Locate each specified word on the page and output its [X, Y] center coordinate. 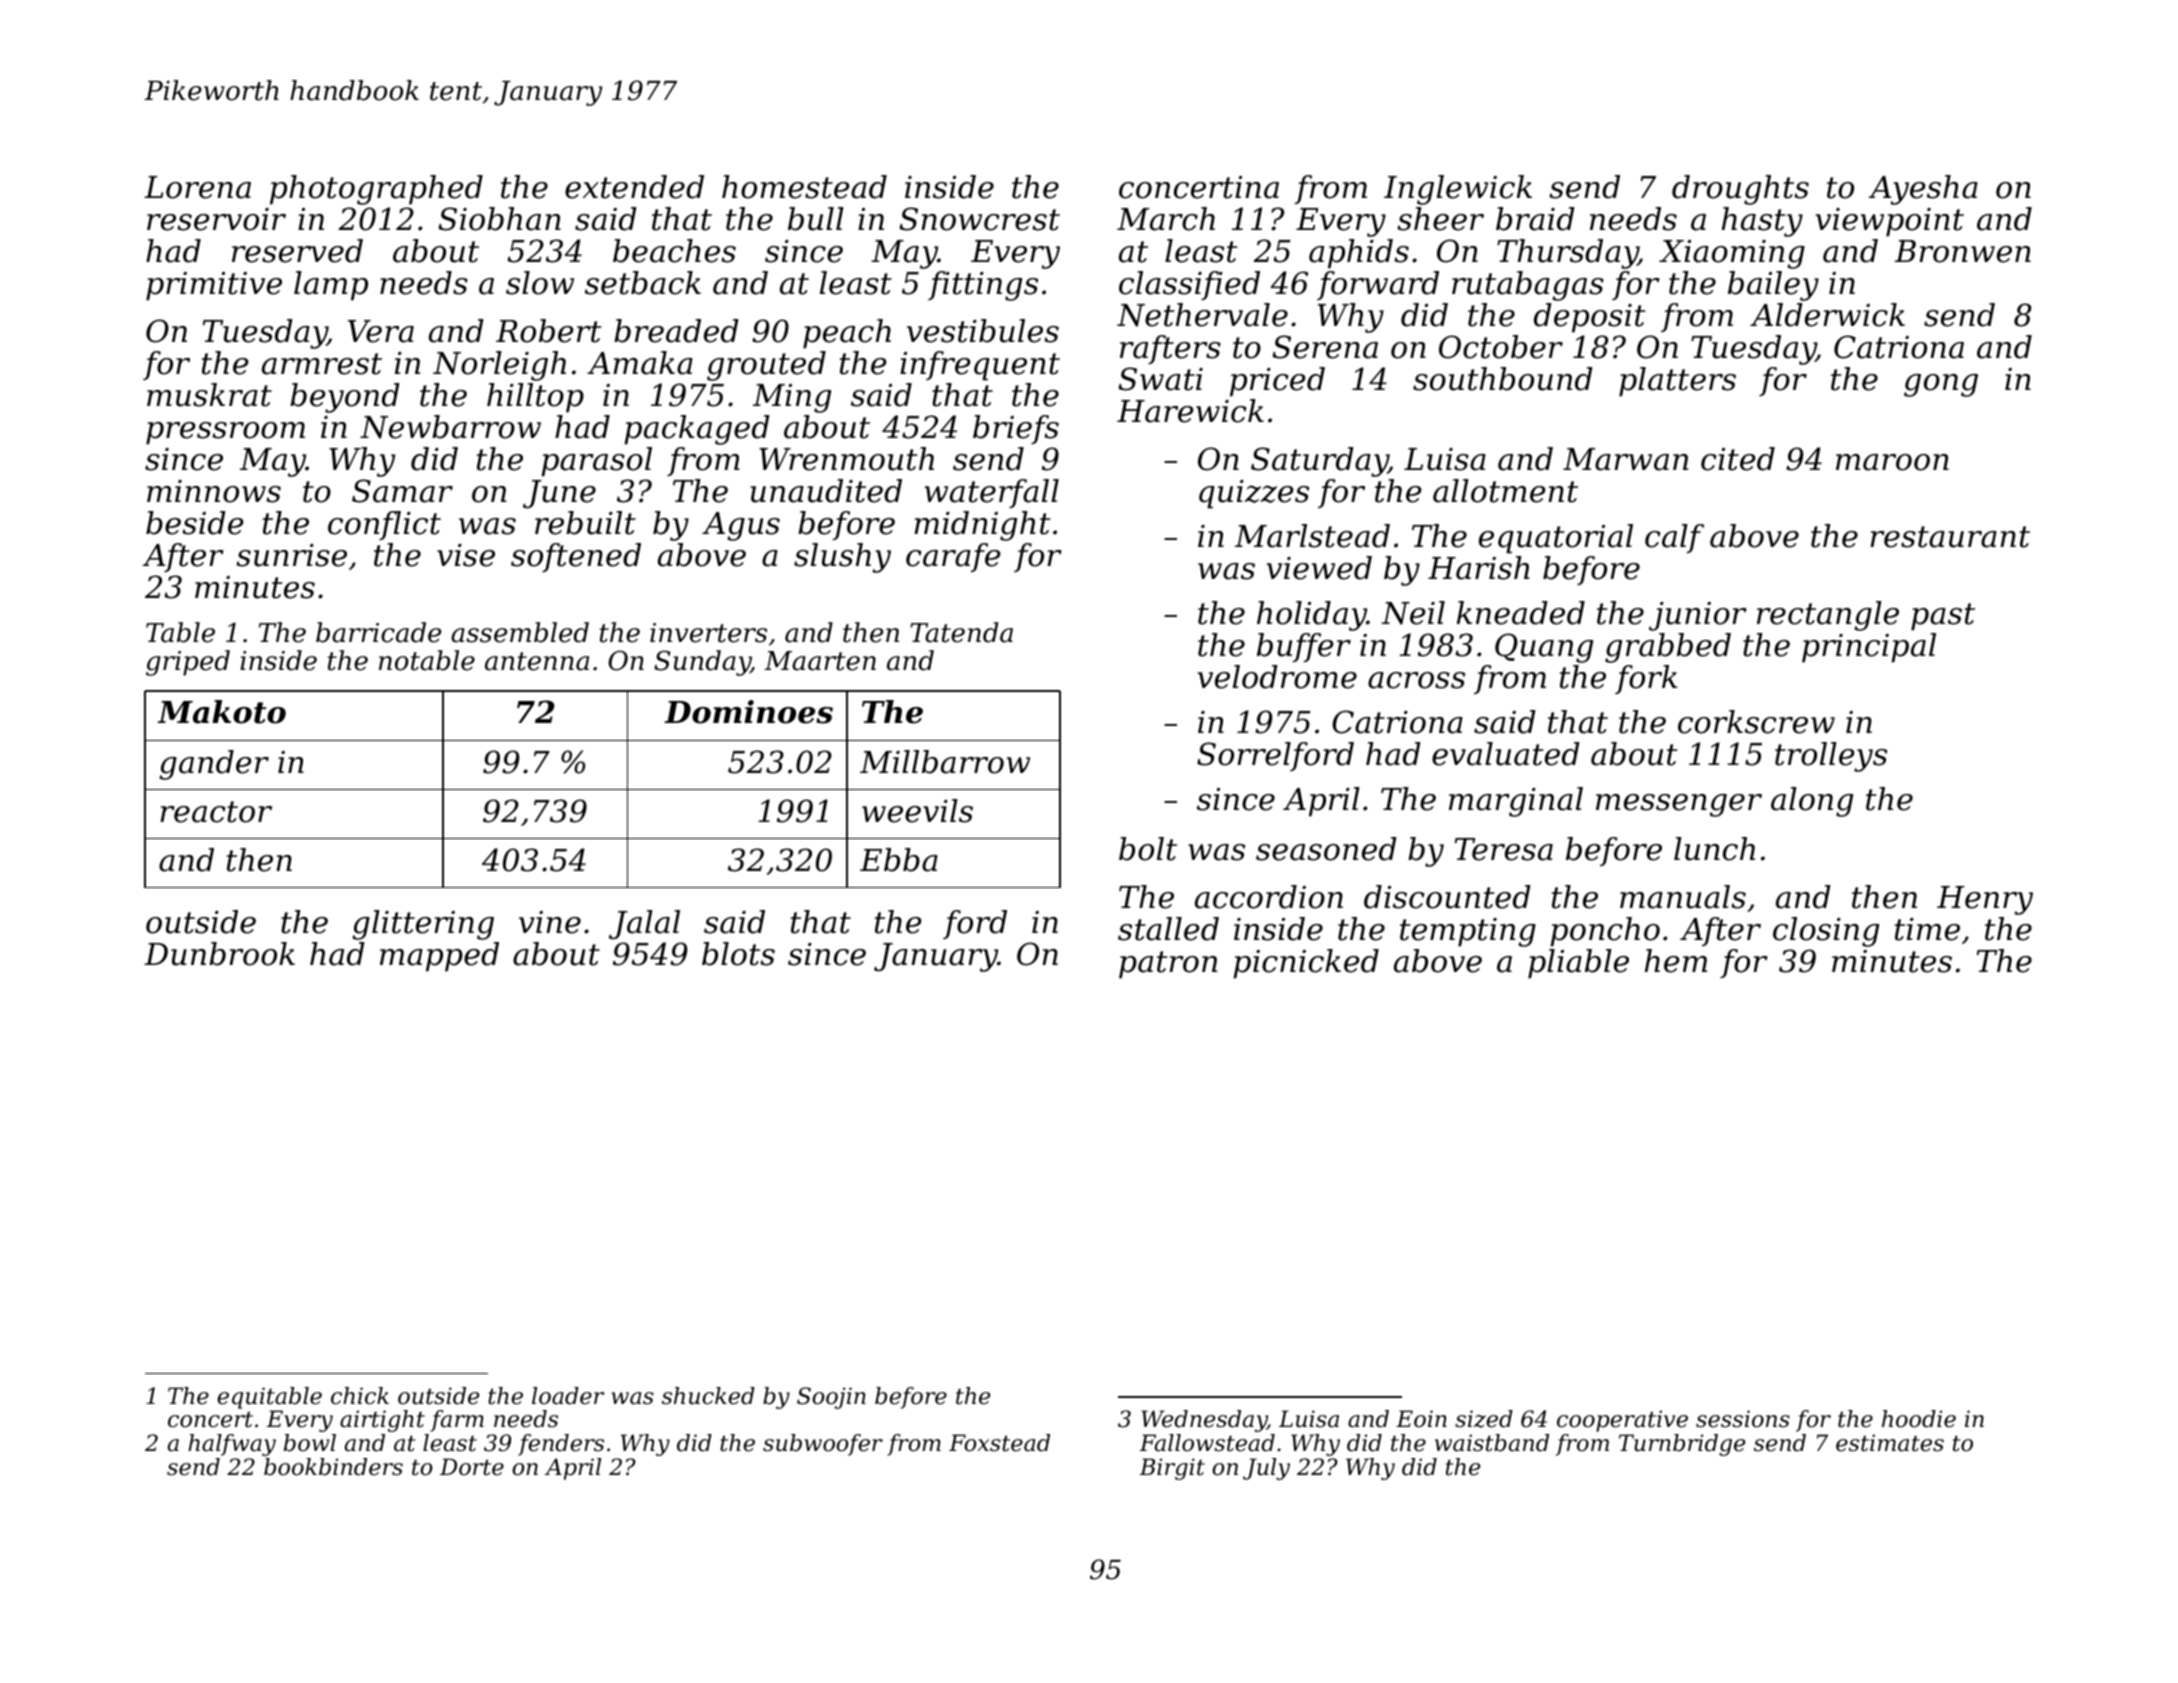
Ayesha [1923, 190]
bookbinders [333, 1467]
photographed [376, 190]
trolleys [1831, 757]
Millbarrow [945, 762]
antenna [537, 661]
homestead [804, 187]
